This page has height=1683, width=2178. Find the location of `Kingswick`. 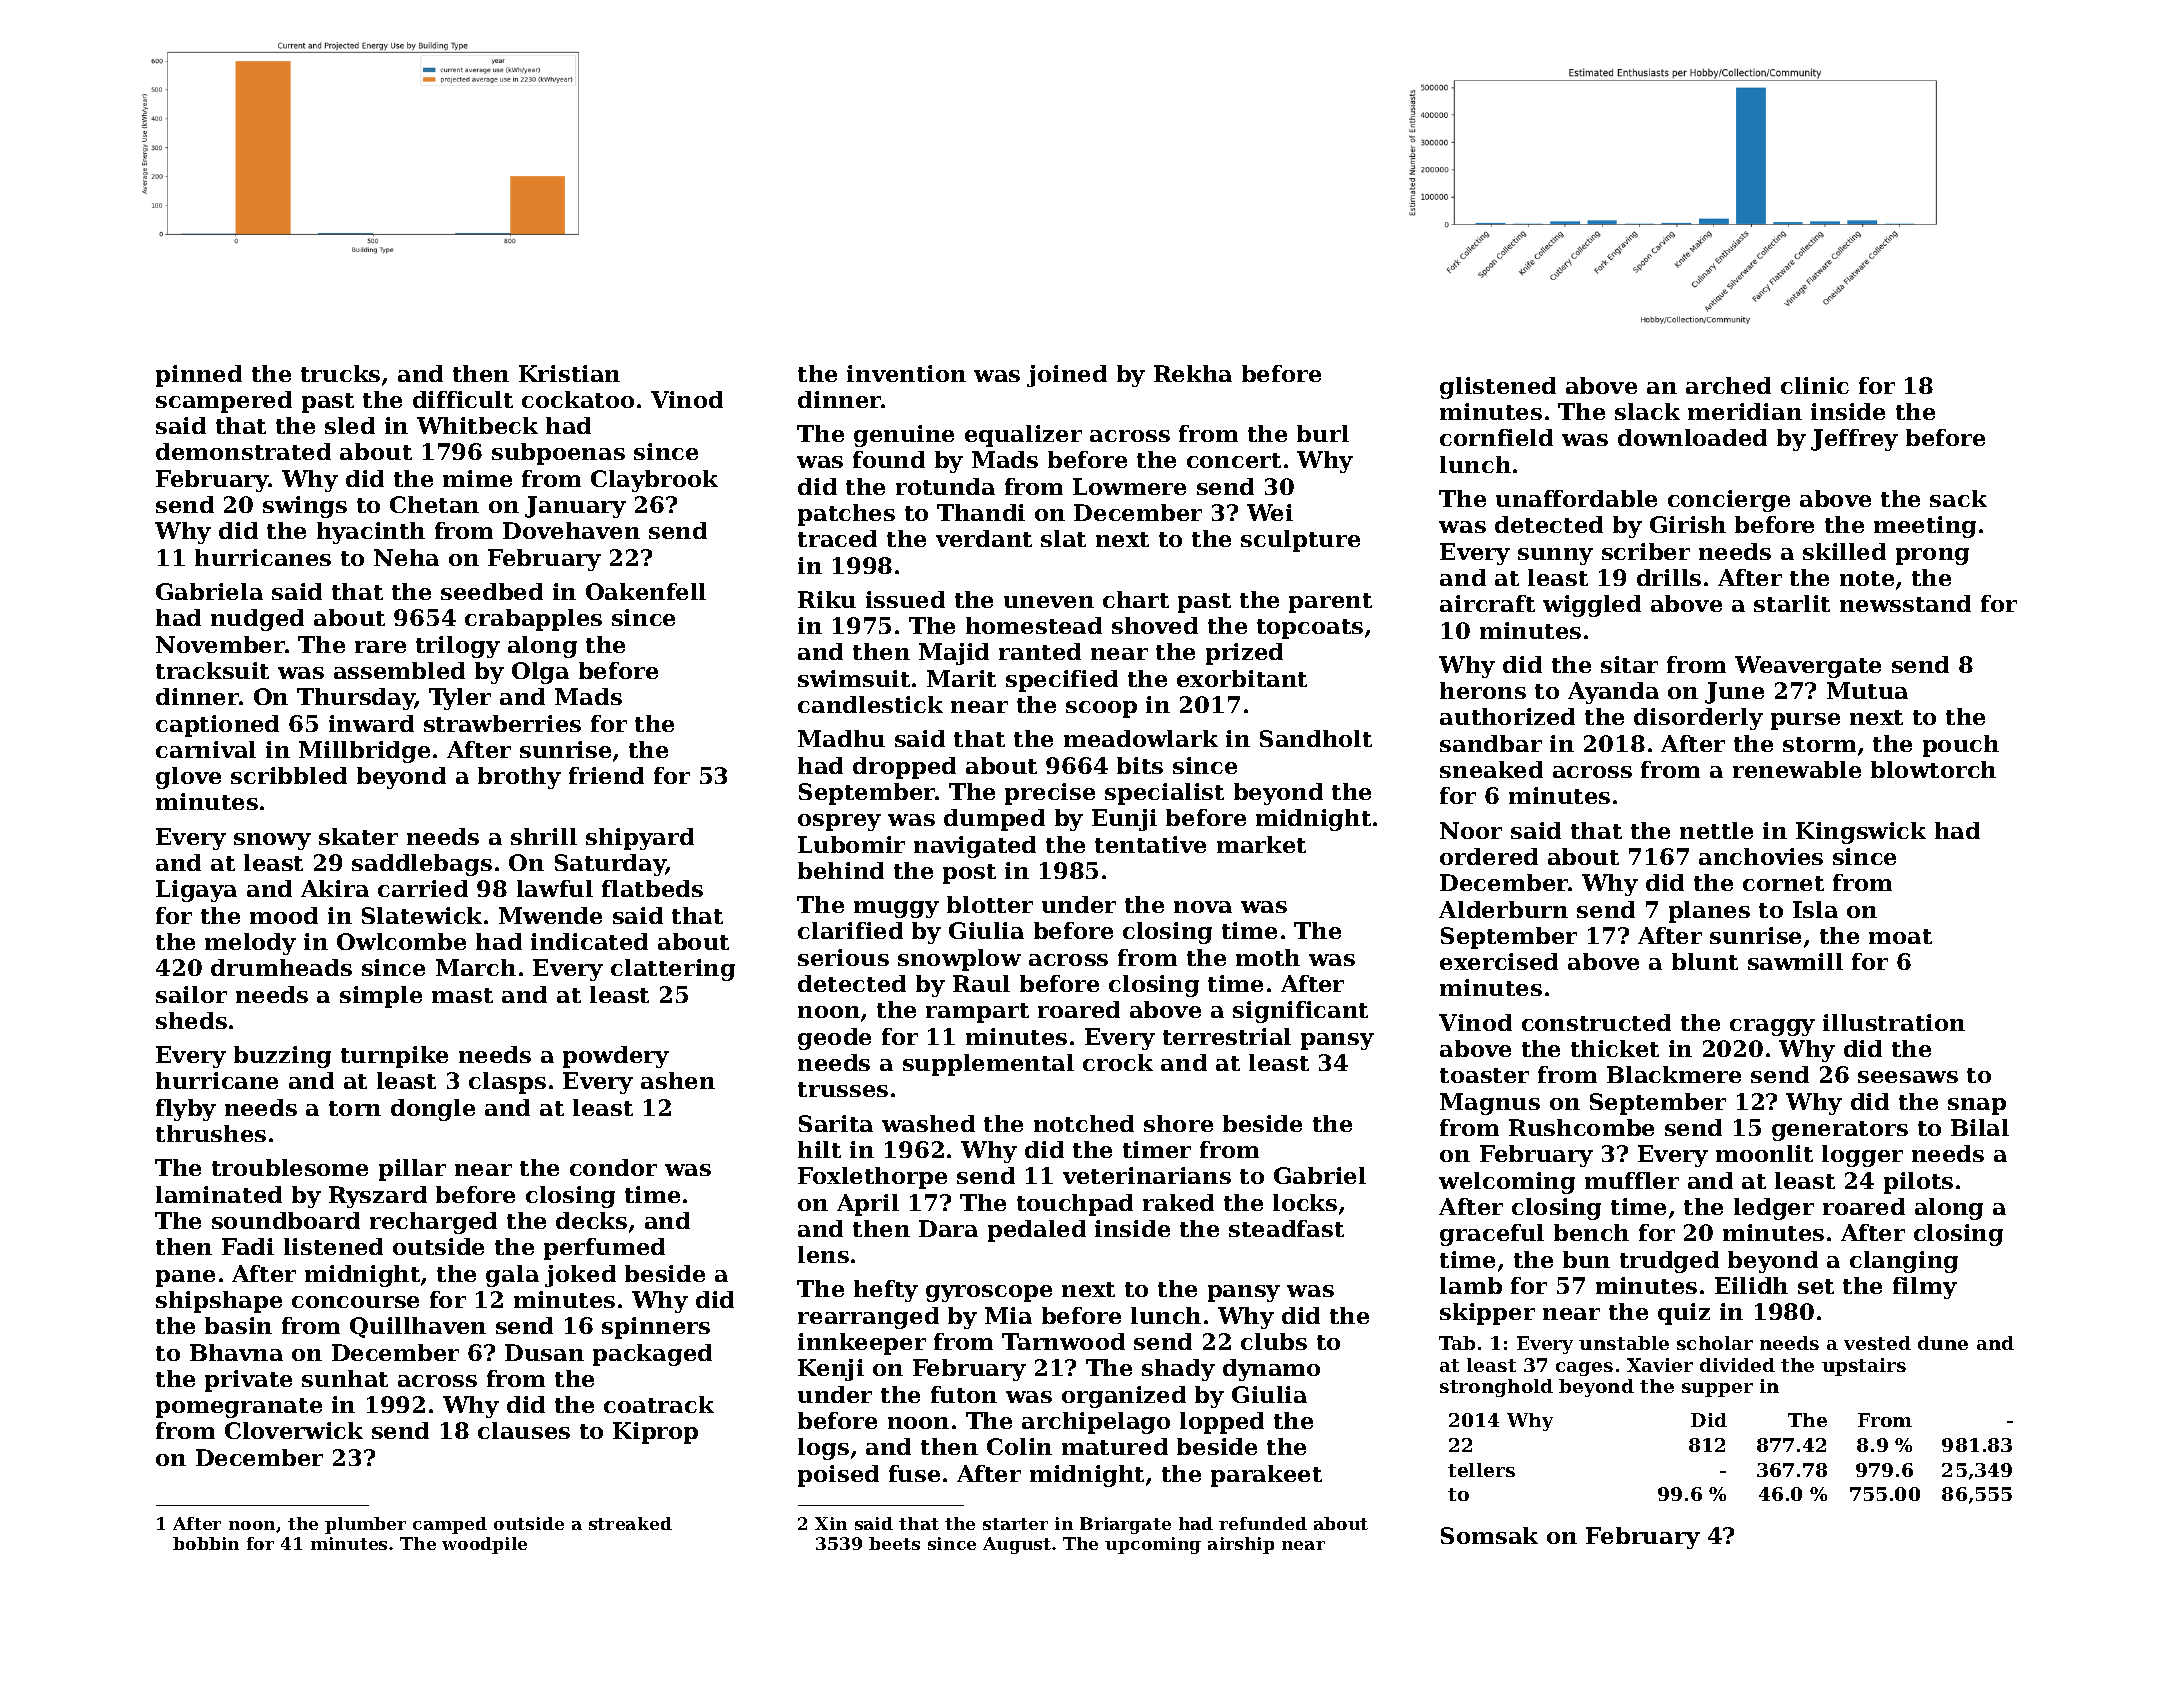

Kingswick is located at coordinates (1861, 833).
